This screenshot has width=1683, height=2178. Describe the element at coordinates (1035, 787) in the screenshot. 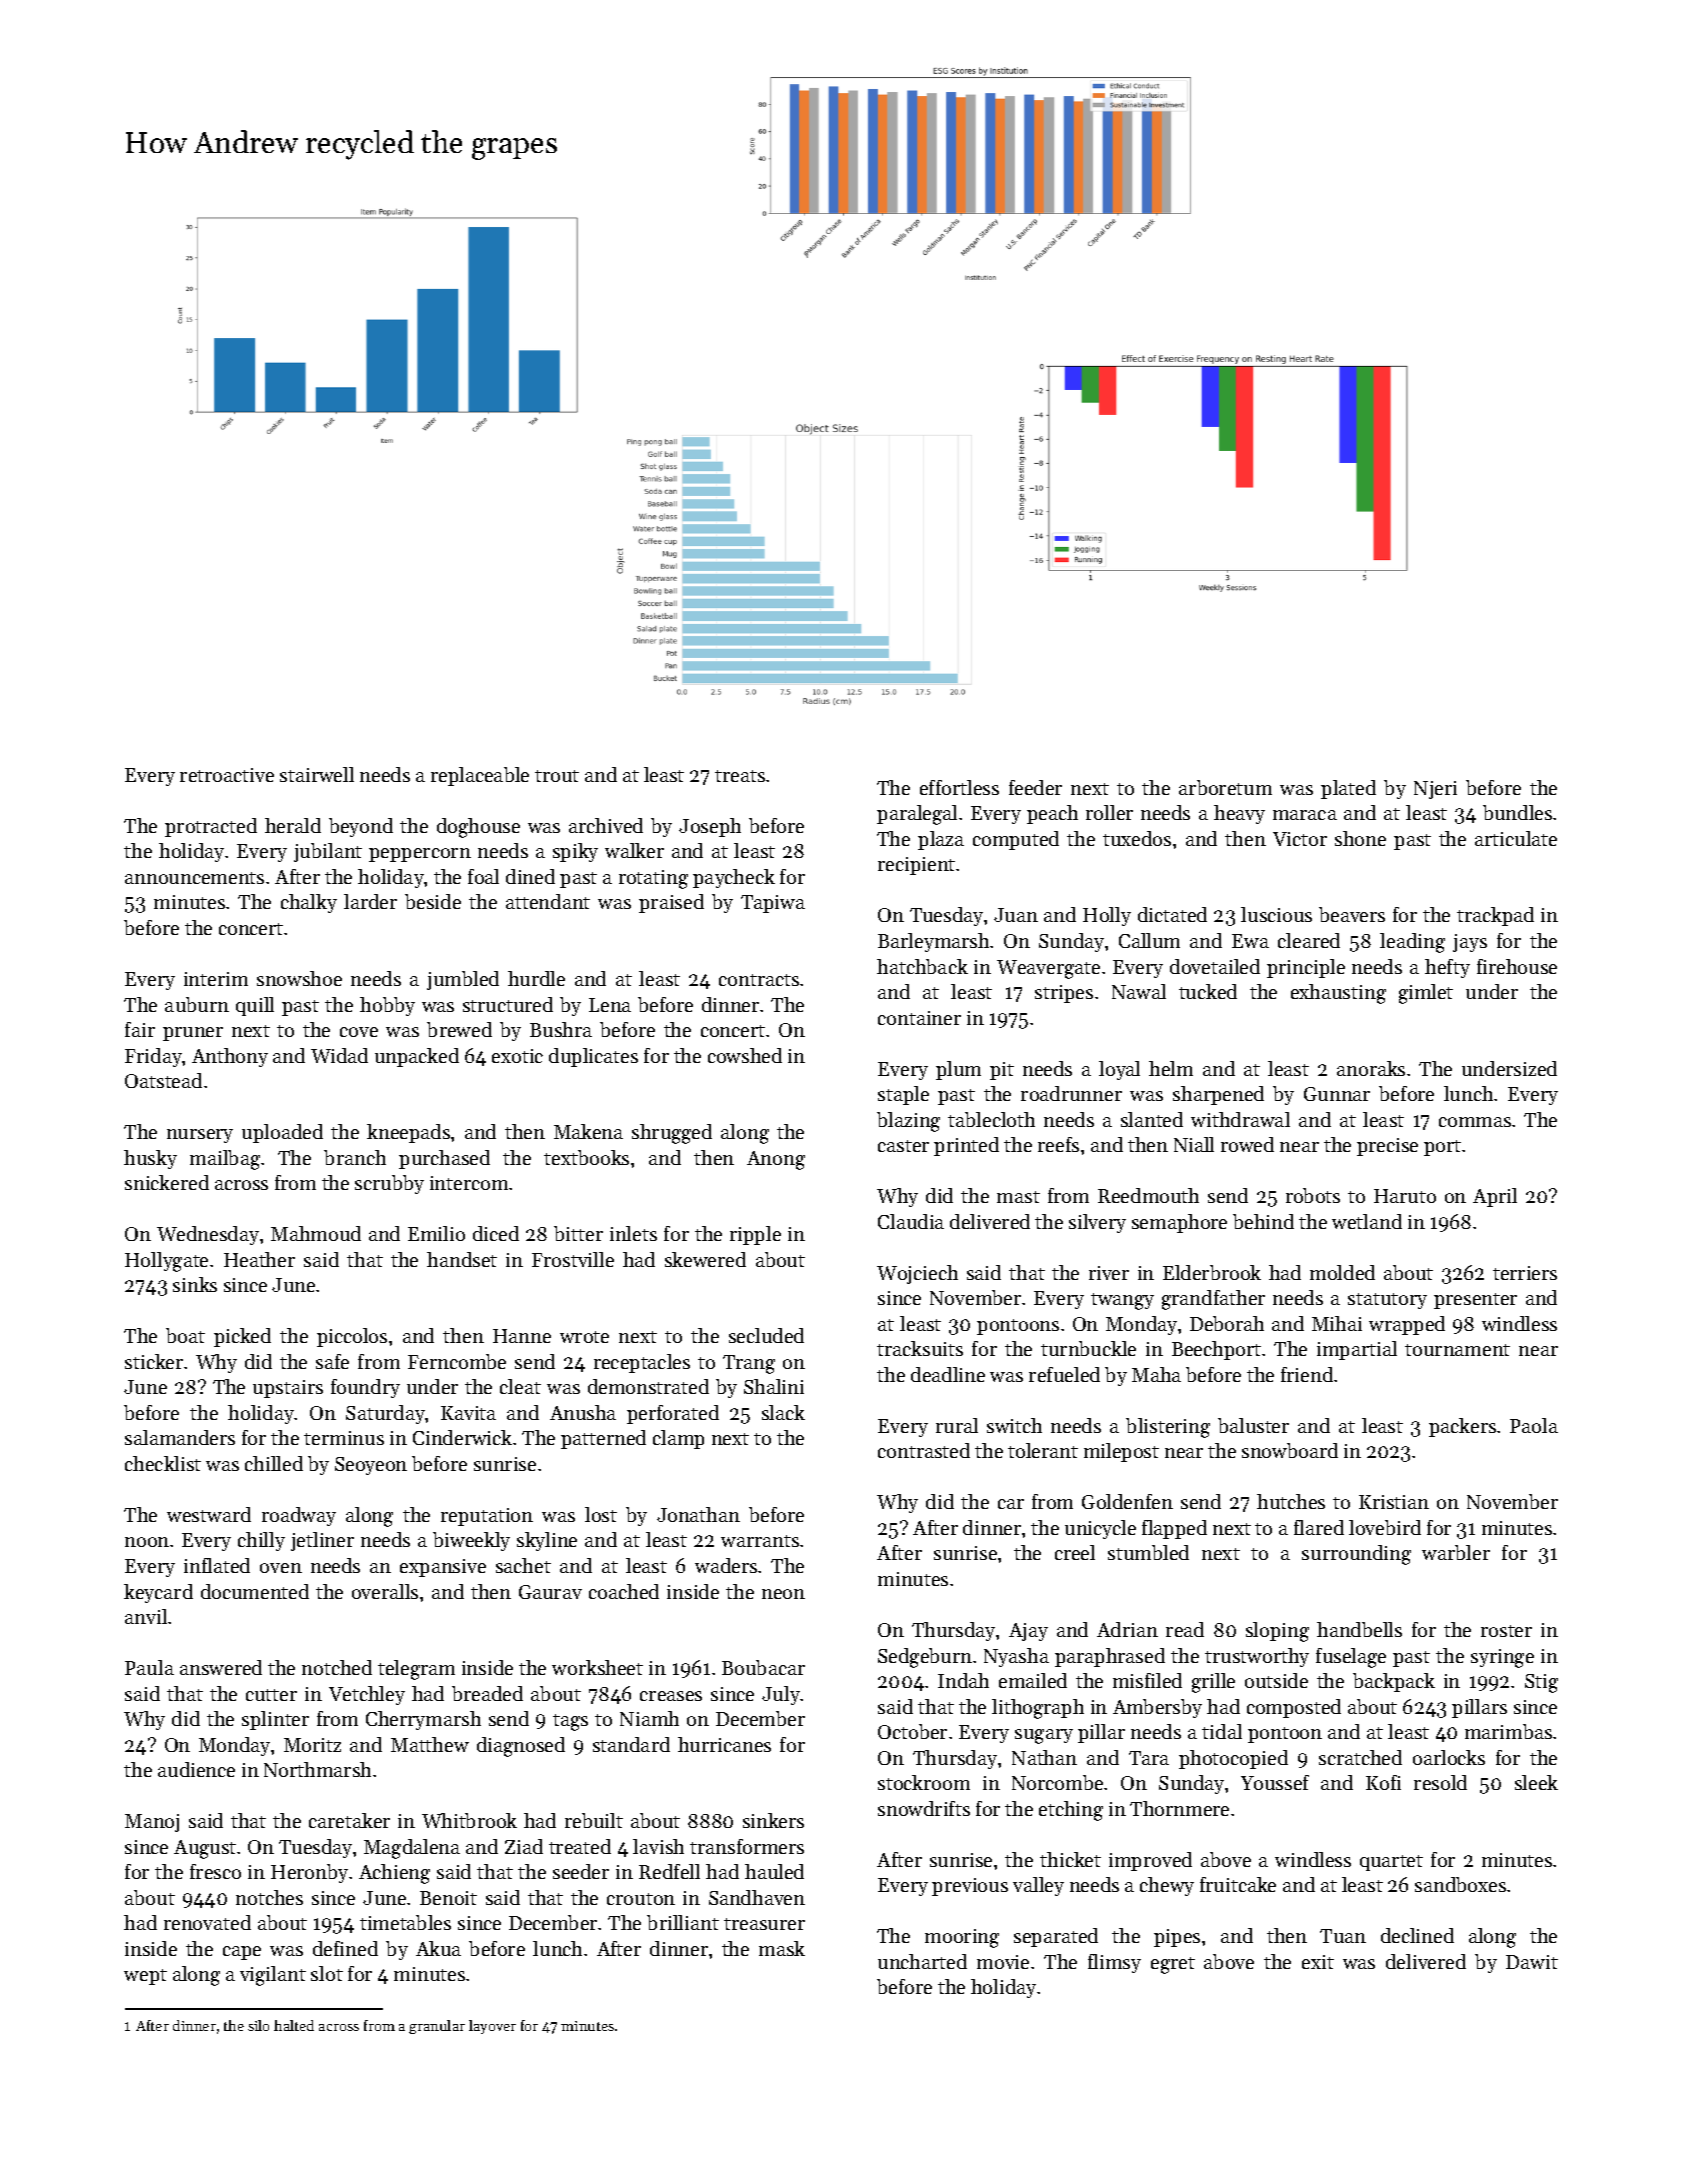

I see `feeder` at that location.
